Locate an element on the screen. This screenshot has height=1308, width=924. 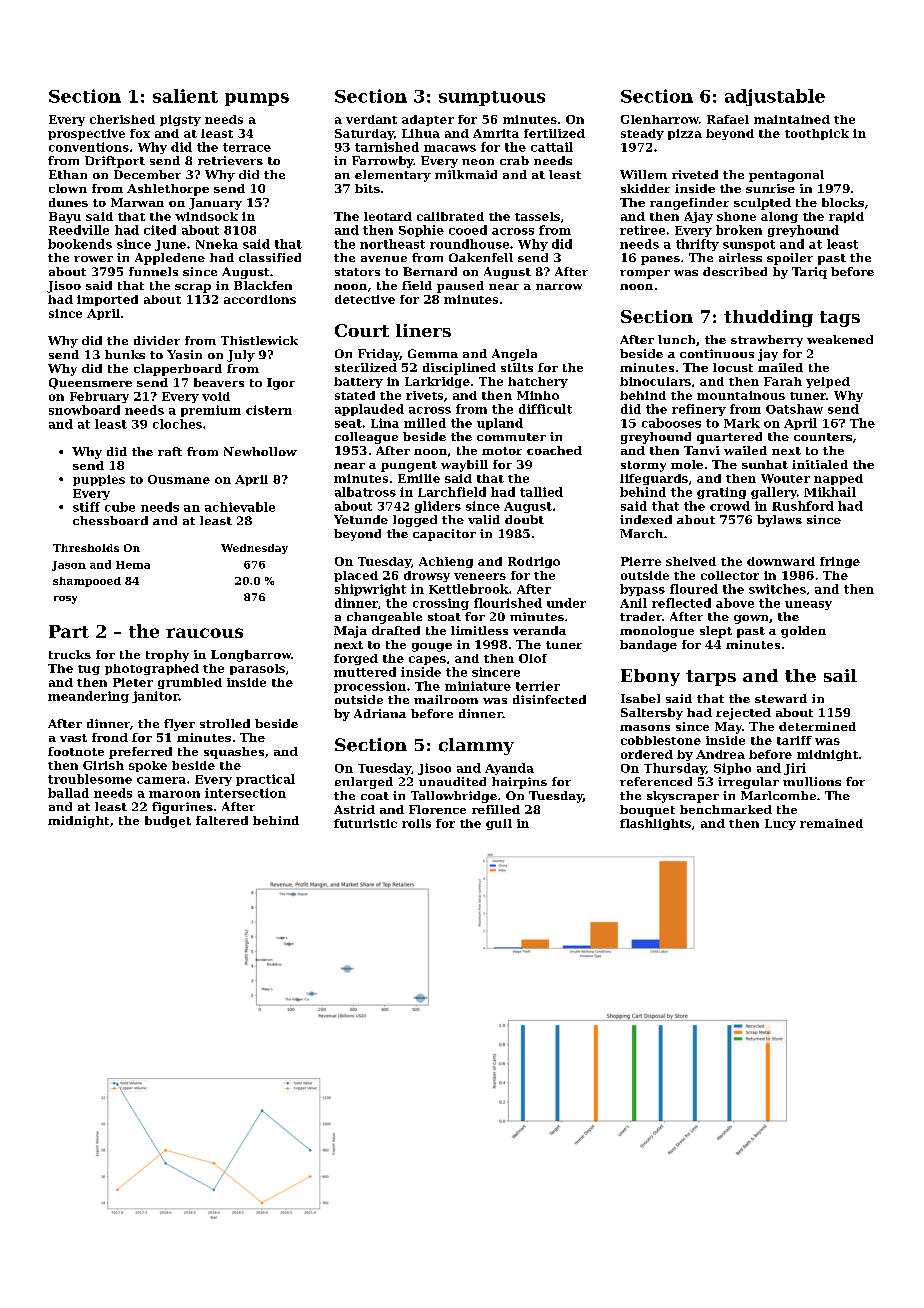
sail is located at coordinates (840, 675).
